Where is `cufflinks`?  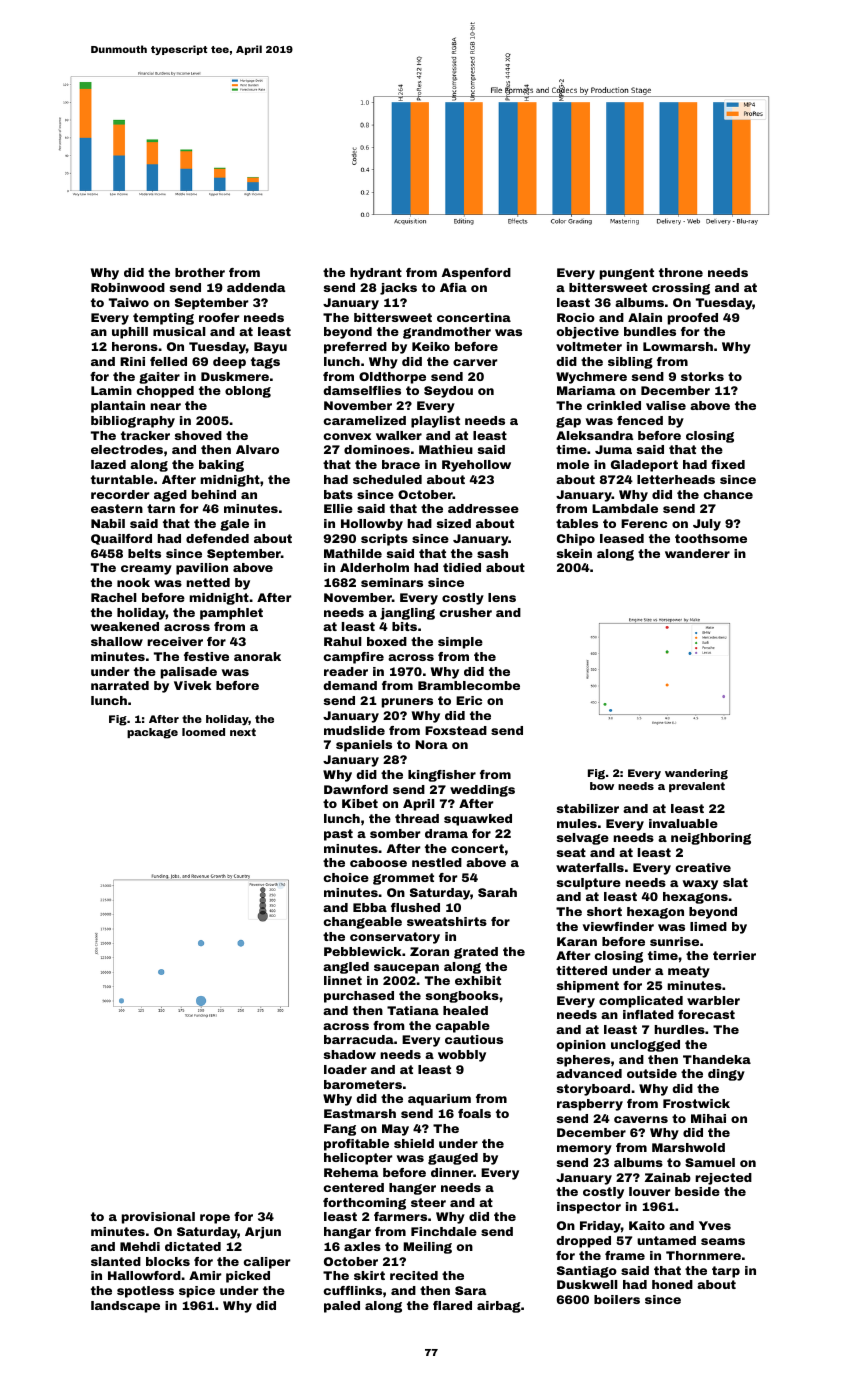
cufflinks is located at coordinates (352, 1290).
